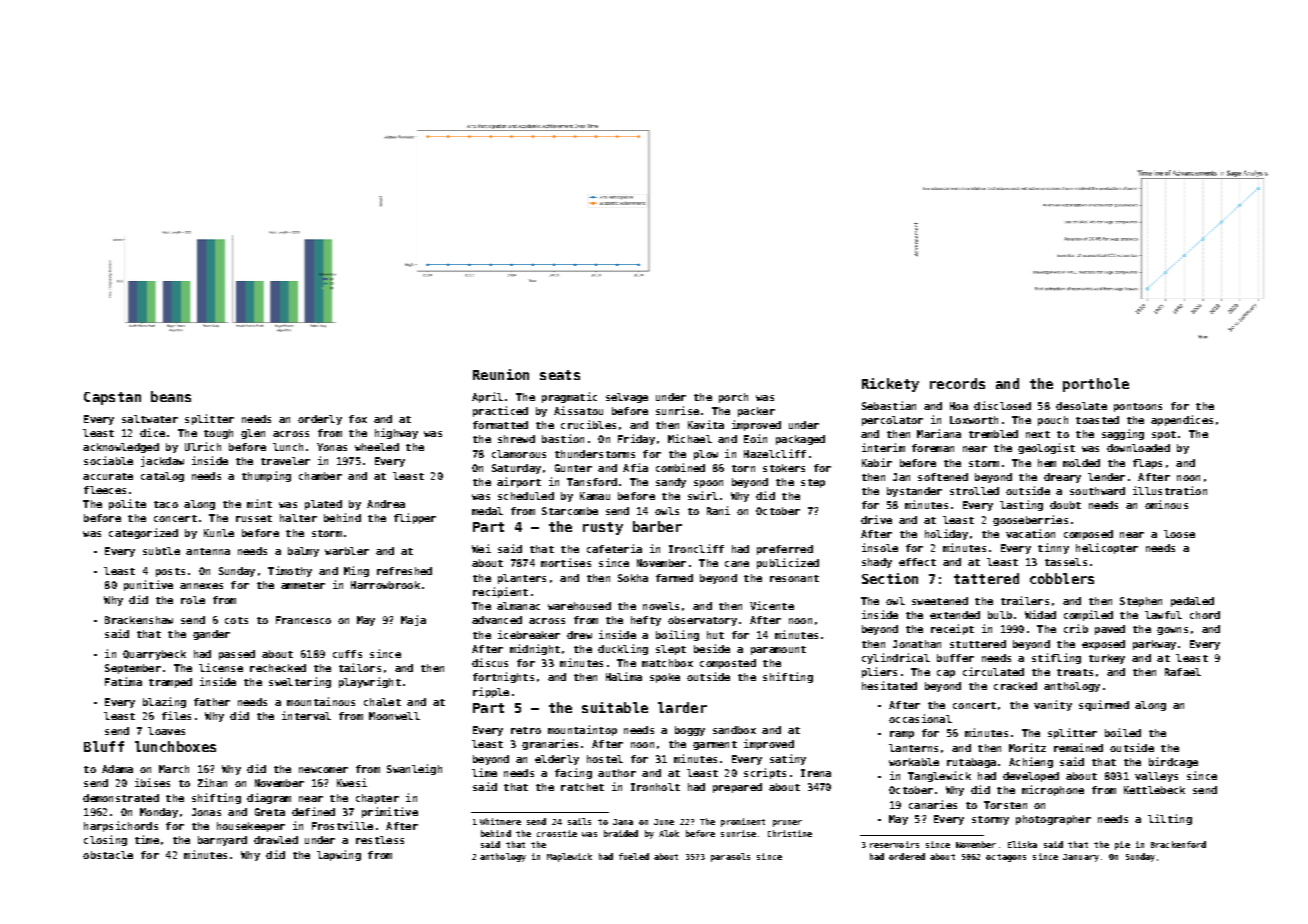  What do you see at coordinates (1046, 448) in the screenshot?
I see `geologist` at bounding box center [1046, 448].
